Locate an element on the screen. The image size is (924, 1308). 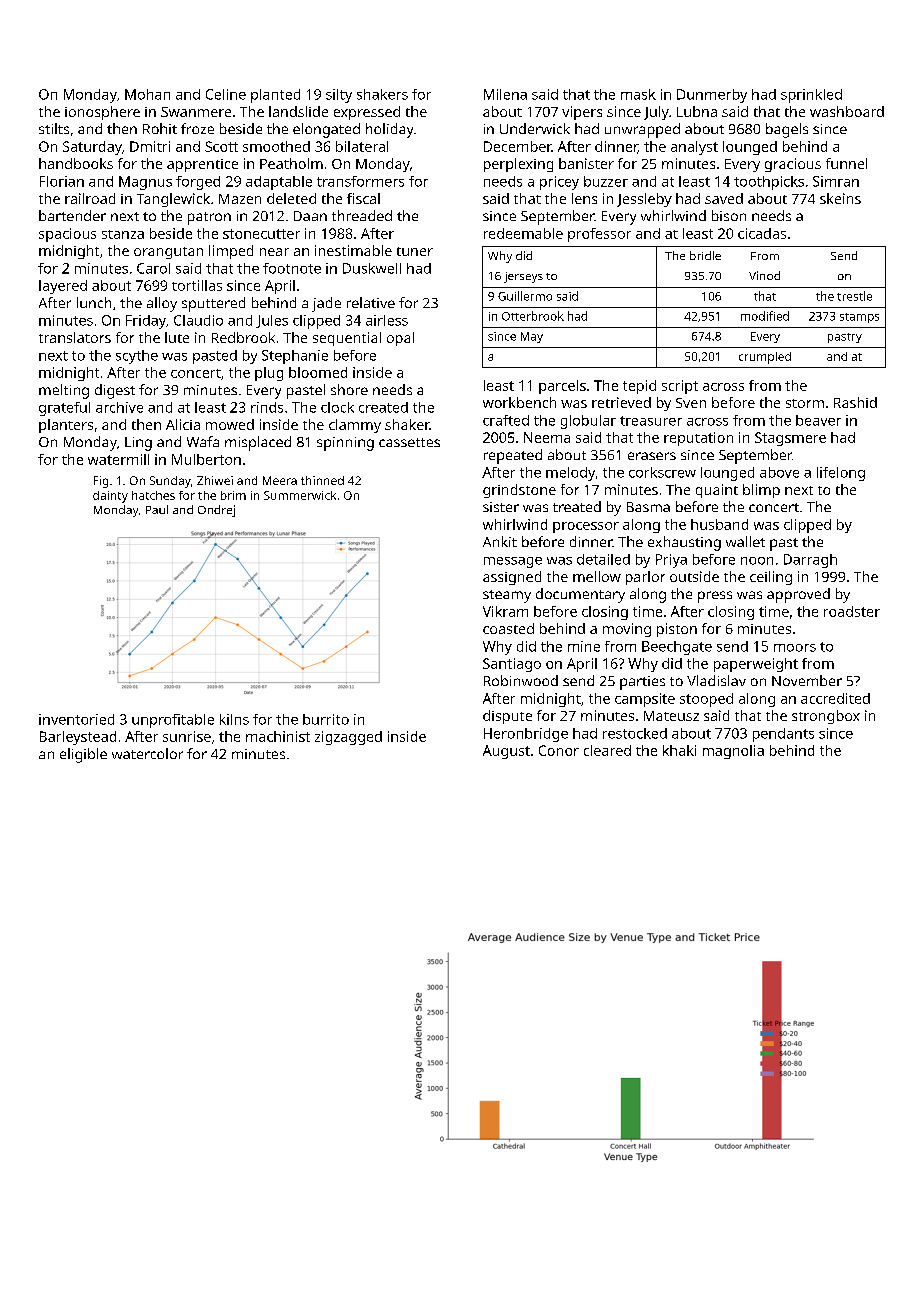
eligible is located at coordinates (83, 755).
